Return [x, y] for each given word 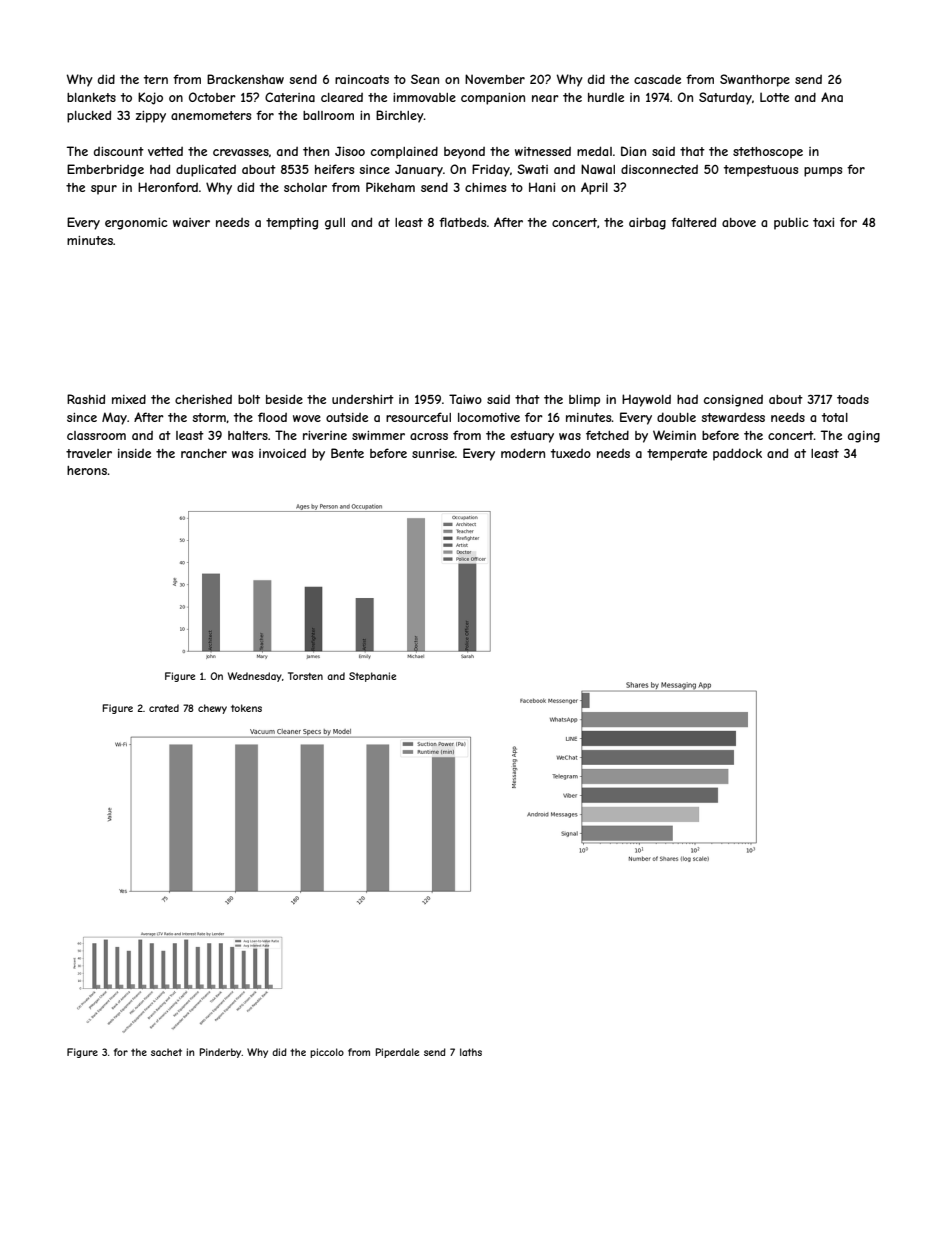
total [835, 417]
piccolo [327, 1053]
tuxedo [571, 453]
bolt [249, 399]
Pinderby [221, 1053]
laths [471, 1052]
